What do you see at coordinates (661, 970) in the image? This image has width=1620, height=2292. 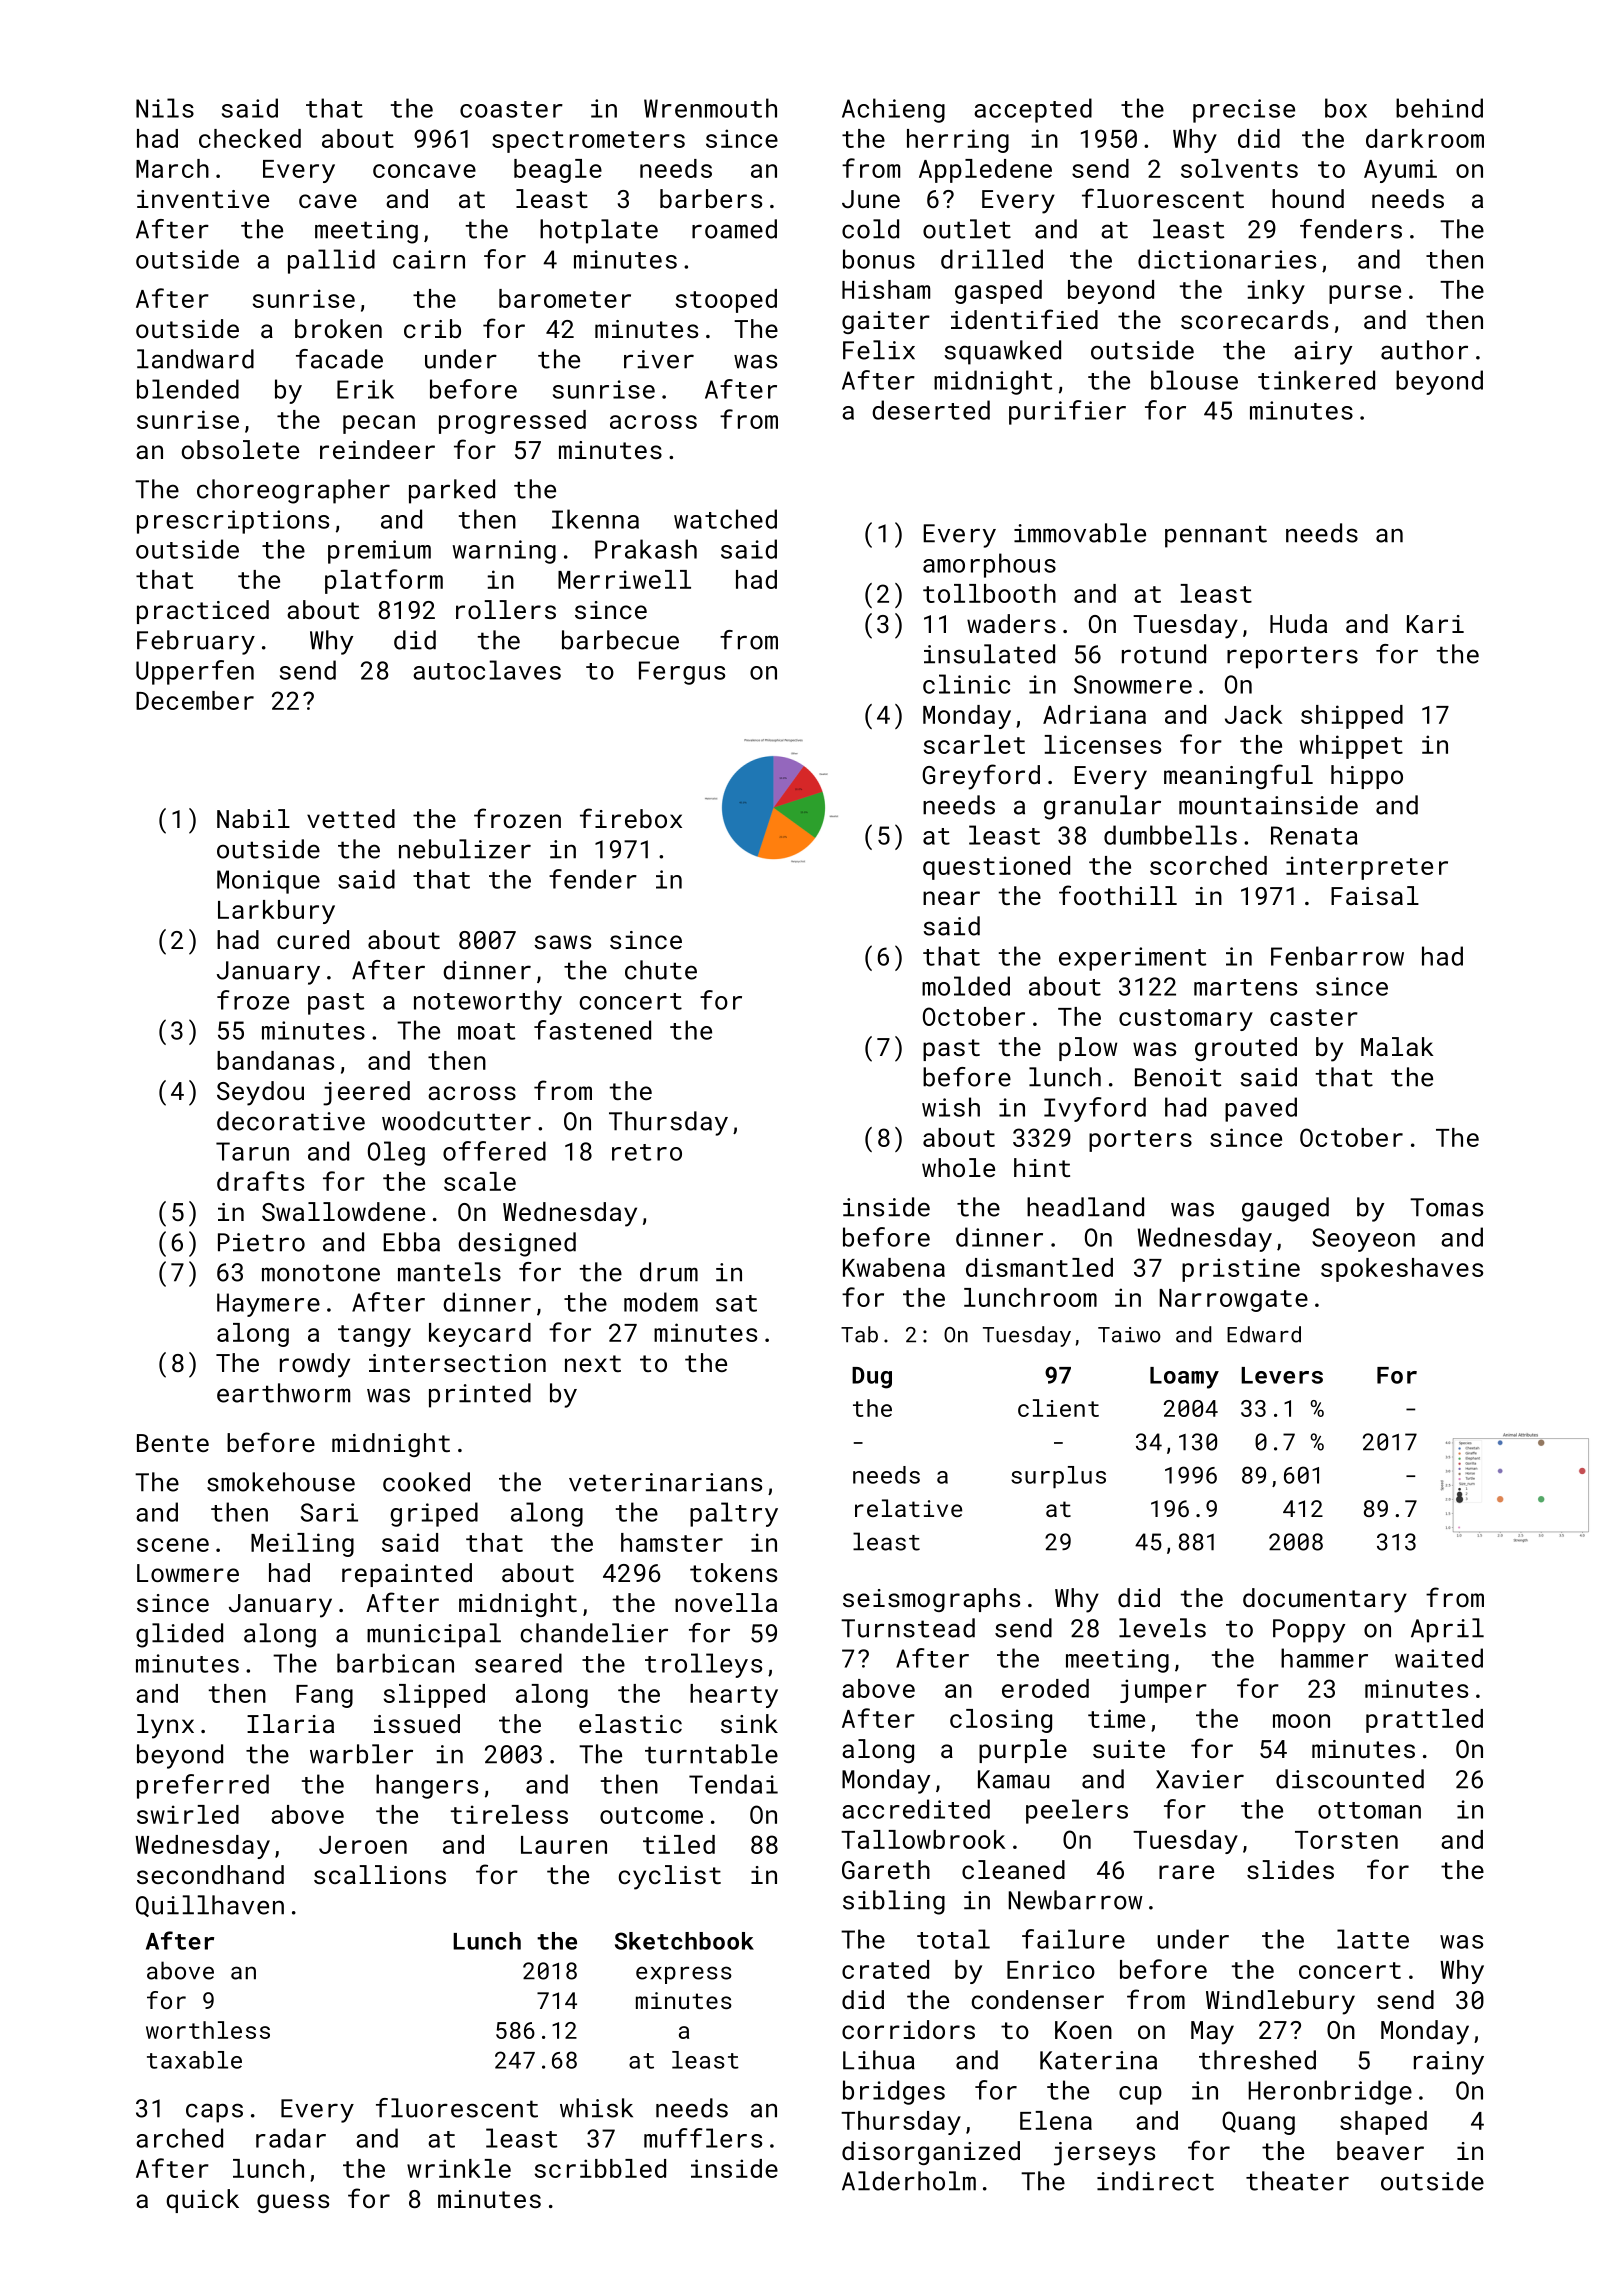 I see `chute` at bounding box center [661, 970].
